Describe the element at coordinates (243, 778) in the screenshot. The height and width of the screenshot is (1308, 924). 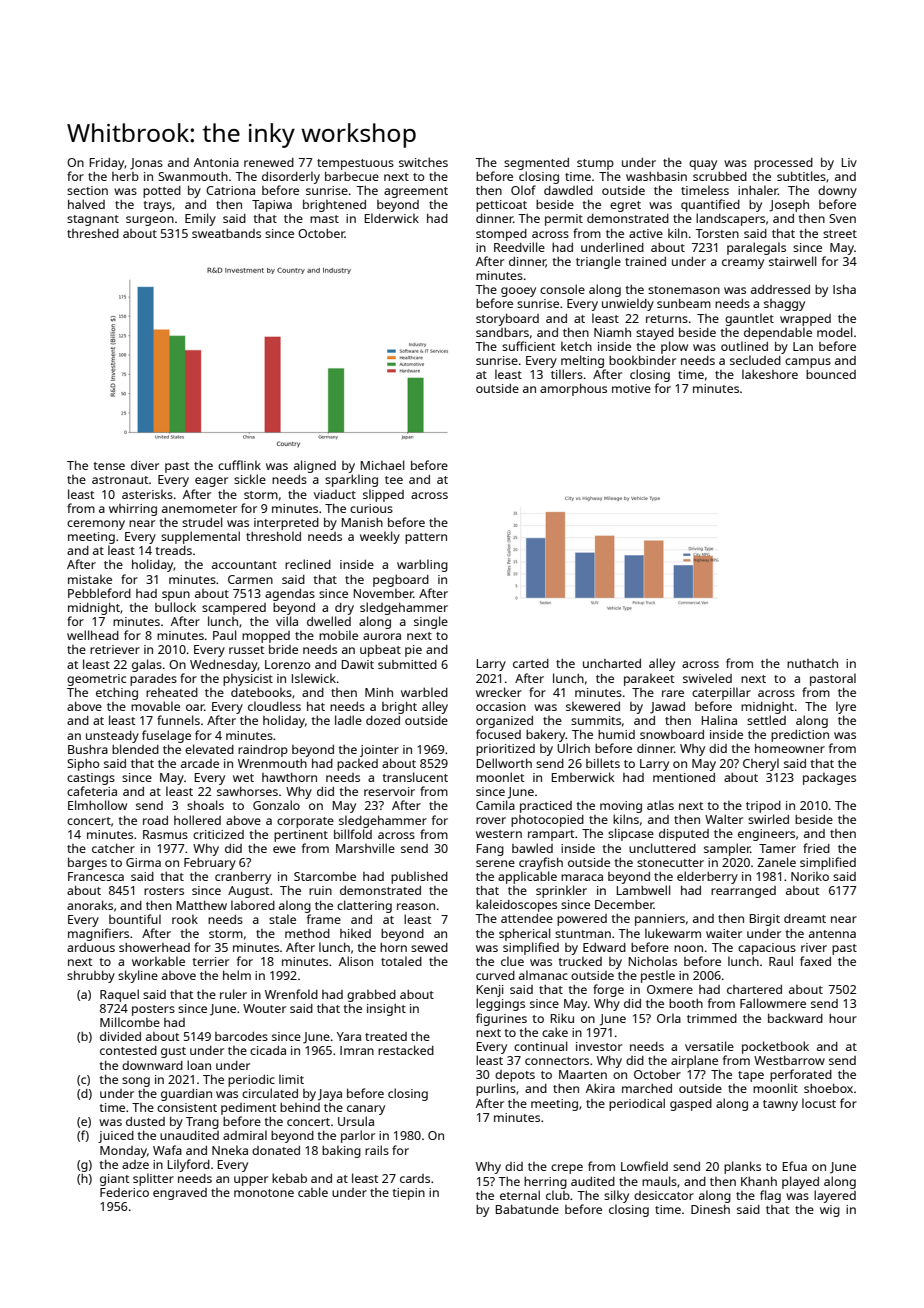
I see `wet` at that location.
